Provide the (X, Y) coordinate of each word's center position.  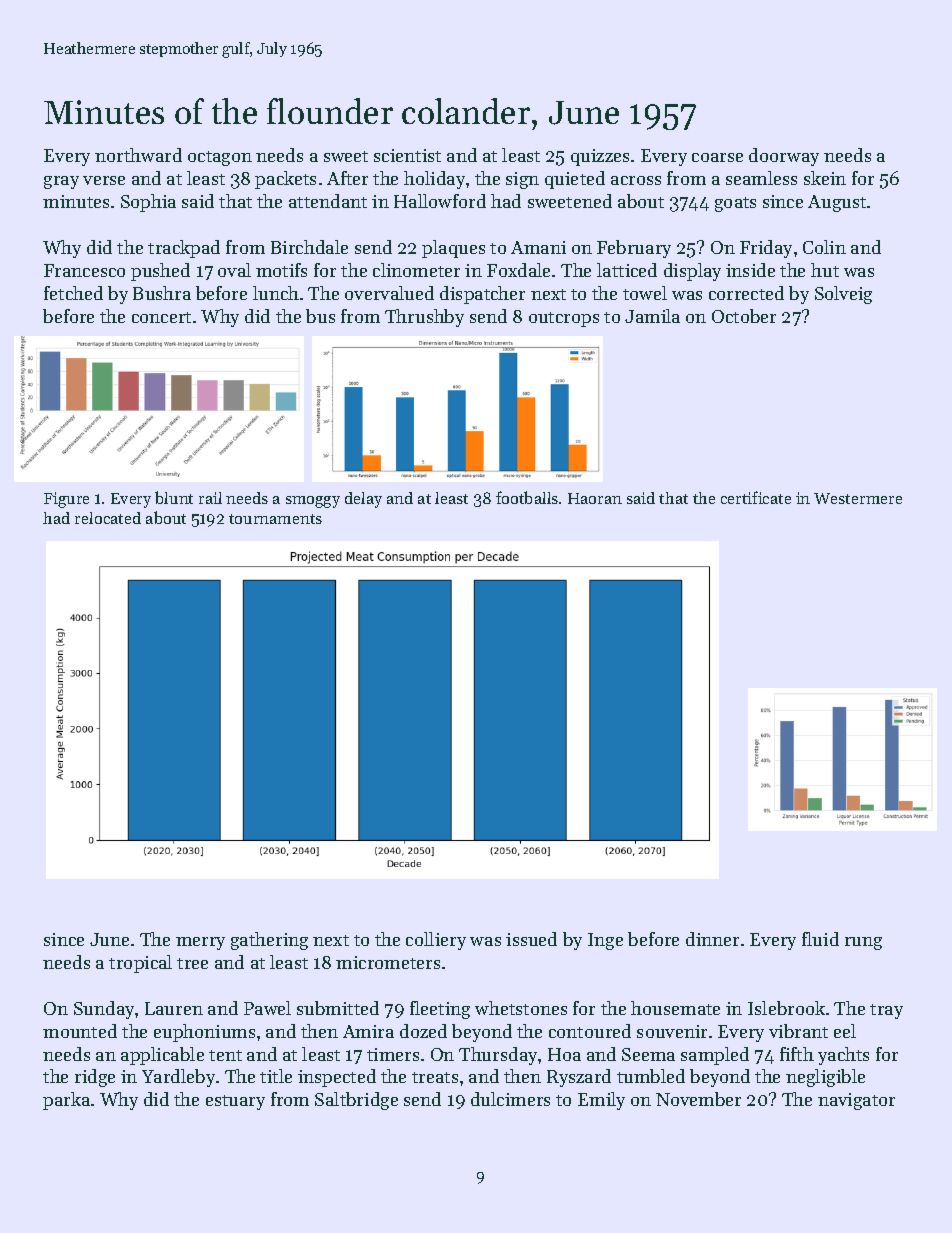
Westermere (858, 498)
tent (225, 1055)
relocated (108, 518)
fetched (73, 293)
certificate (756, 497)
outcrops (564, 319)
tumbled (651, 1076)
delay (363, 500)
